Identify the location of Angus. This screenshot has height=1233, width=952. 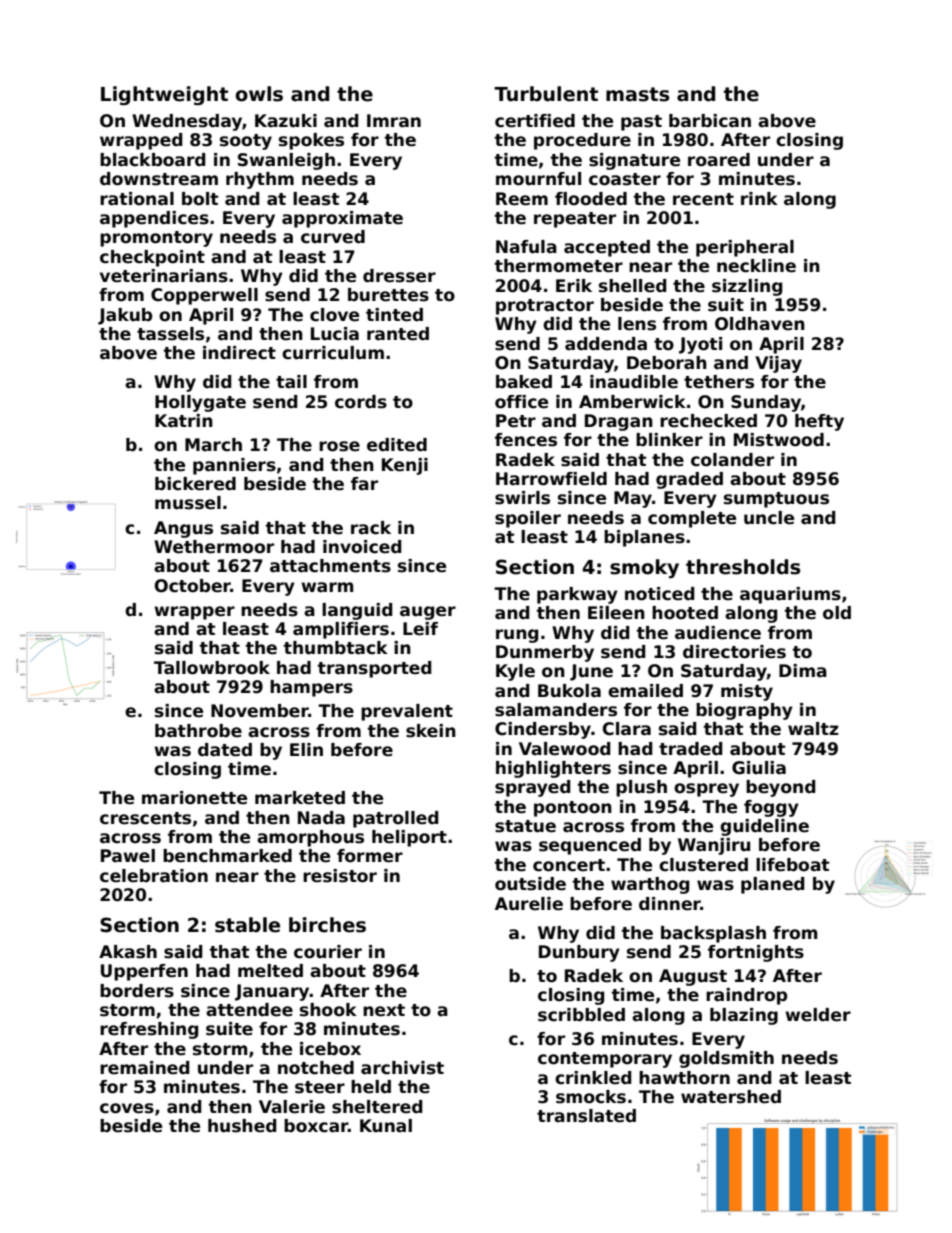
(183, 529).
